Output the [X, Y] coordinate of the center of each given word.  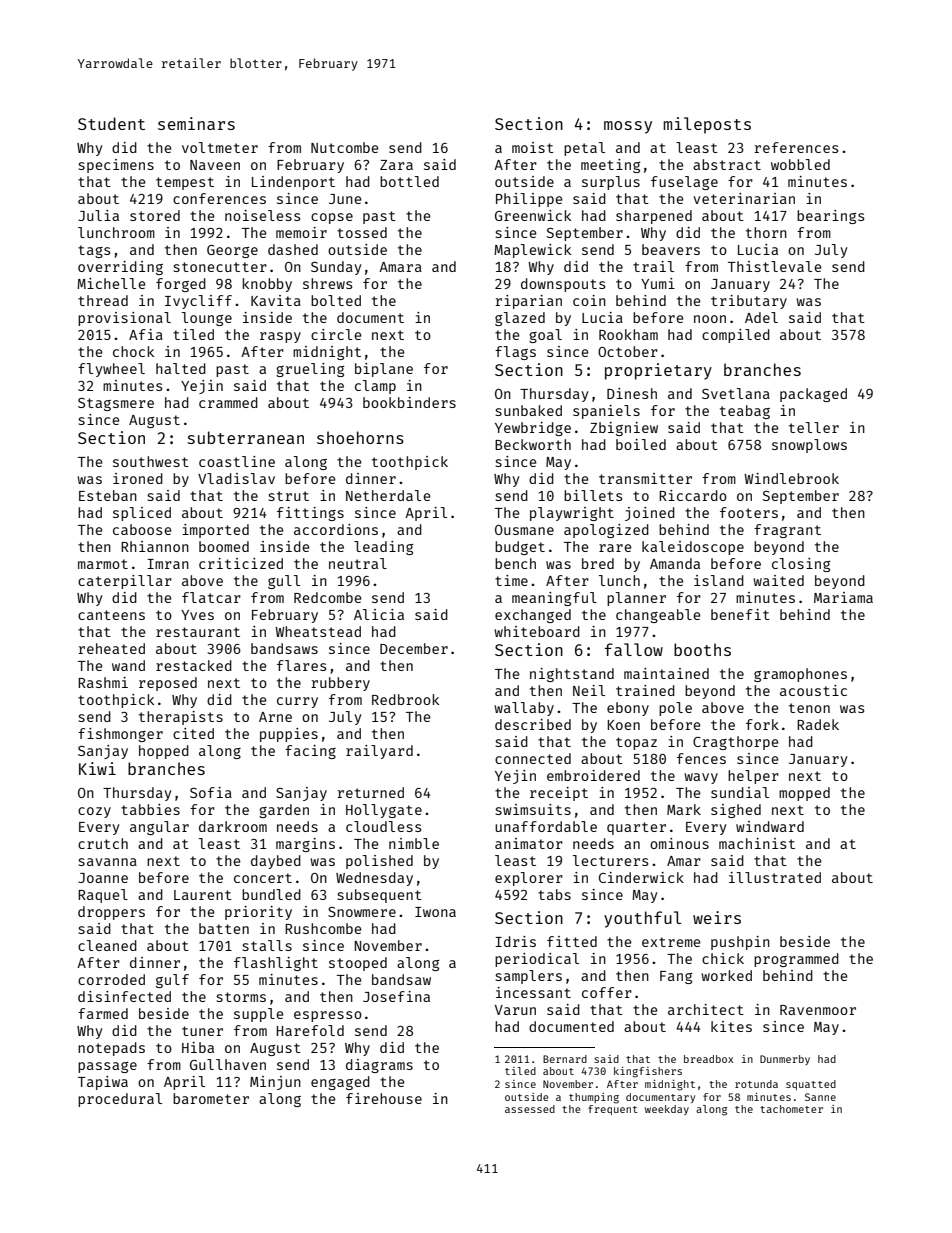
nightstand [572, 675]
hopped [164, 752]
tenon [809, 708]
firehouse [384, 1098]
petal [584, 149]
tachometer [791, 1109]
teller [814, 427]
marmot [103, 564]
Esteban [108, 495]
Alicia [379, 614]
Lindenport [293, 183]
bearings [831, 217]
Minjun [275, 1083]
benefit [740, 614]
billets [593, 495]
